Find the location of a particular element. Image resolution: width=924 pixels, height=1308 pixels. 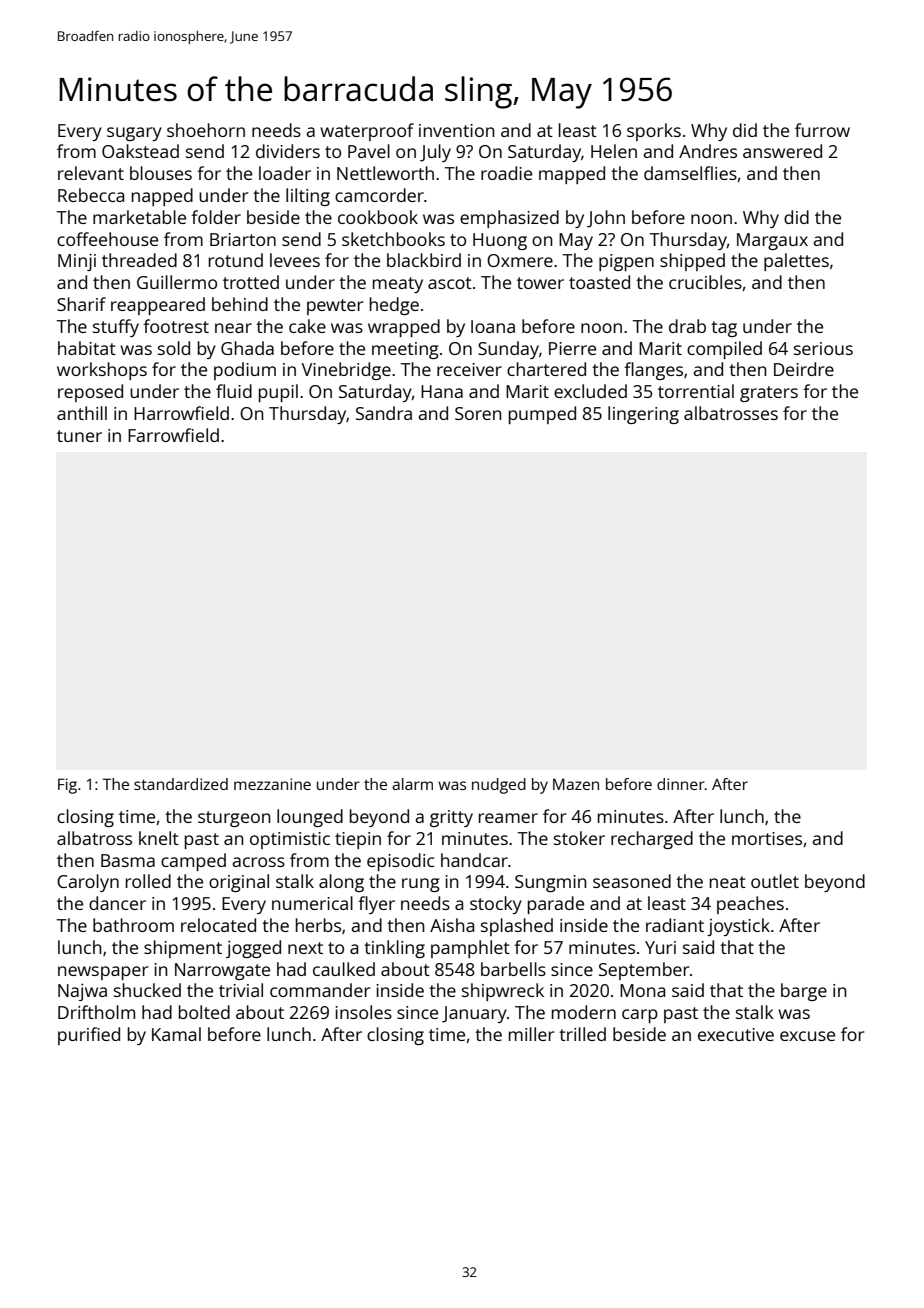

answered is located at coordinates (782, 151).
